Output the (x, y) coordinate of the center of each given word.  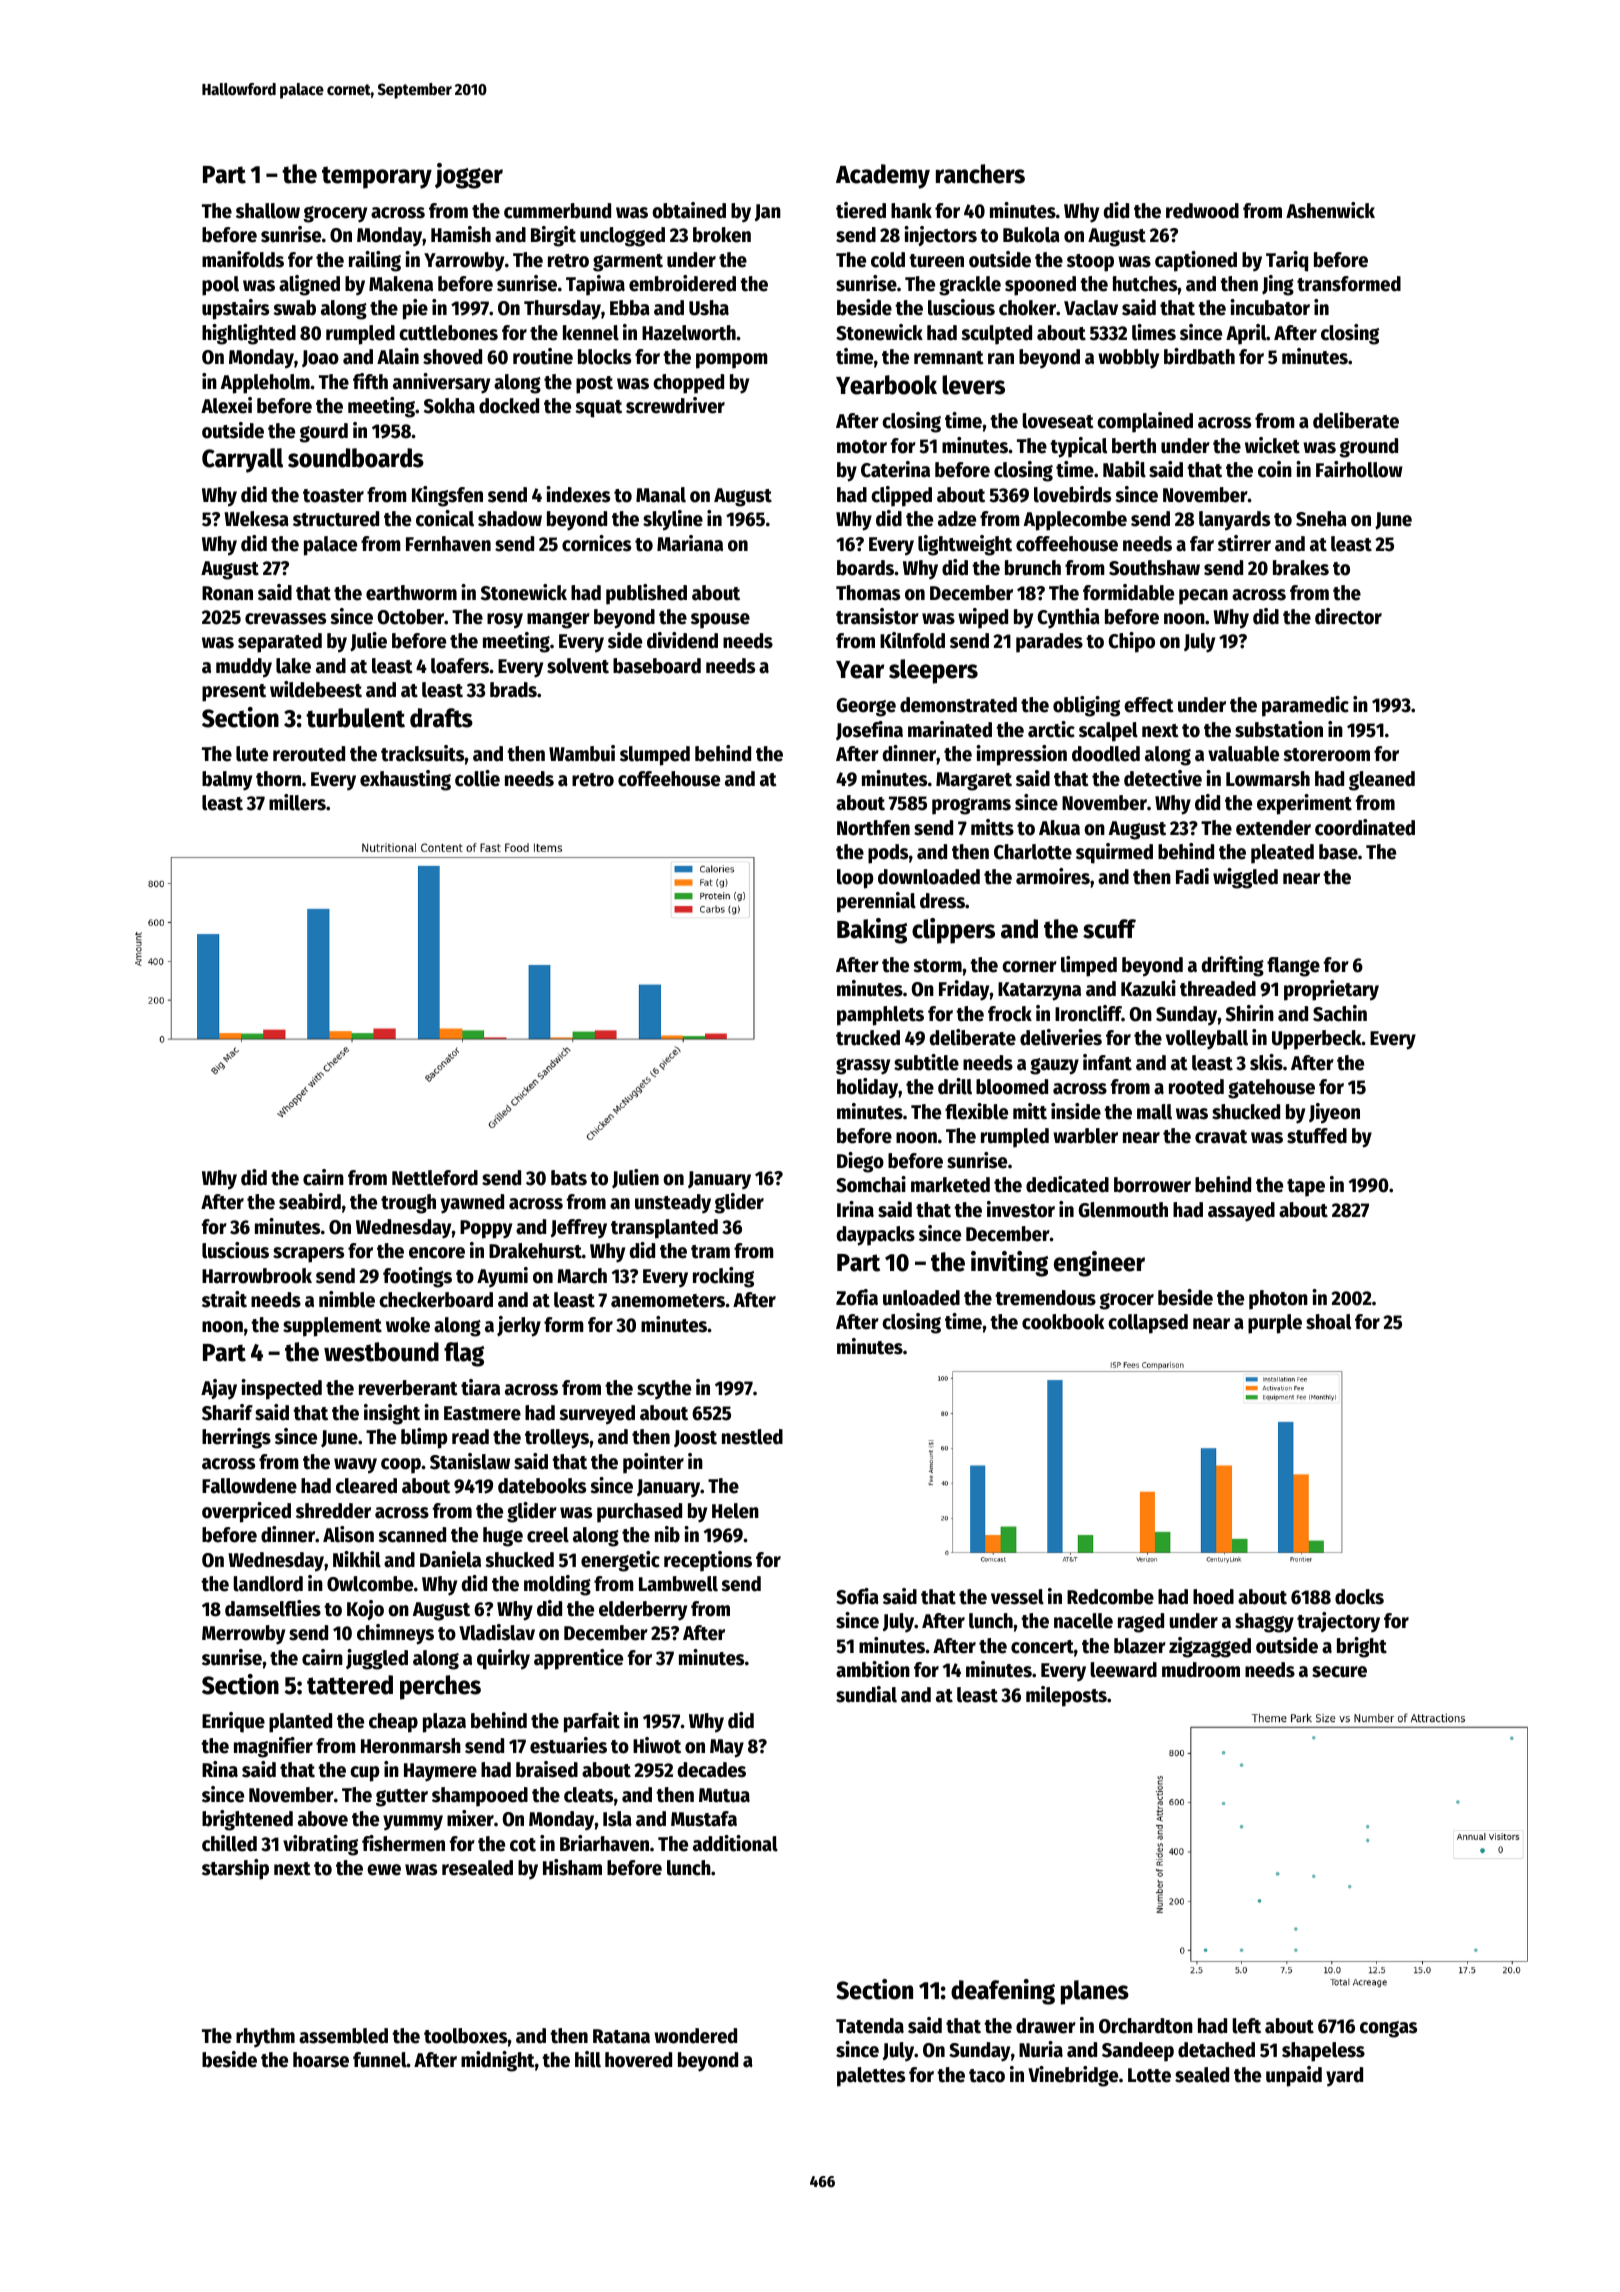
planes (1095, 1992)
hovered (638, 2060)
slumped (655, 756)
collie (477, 778)
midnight (498, 2061)
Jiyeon (1334, 1113)
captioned (1196, 261)
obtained (689, 210)
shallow (268, 211)
